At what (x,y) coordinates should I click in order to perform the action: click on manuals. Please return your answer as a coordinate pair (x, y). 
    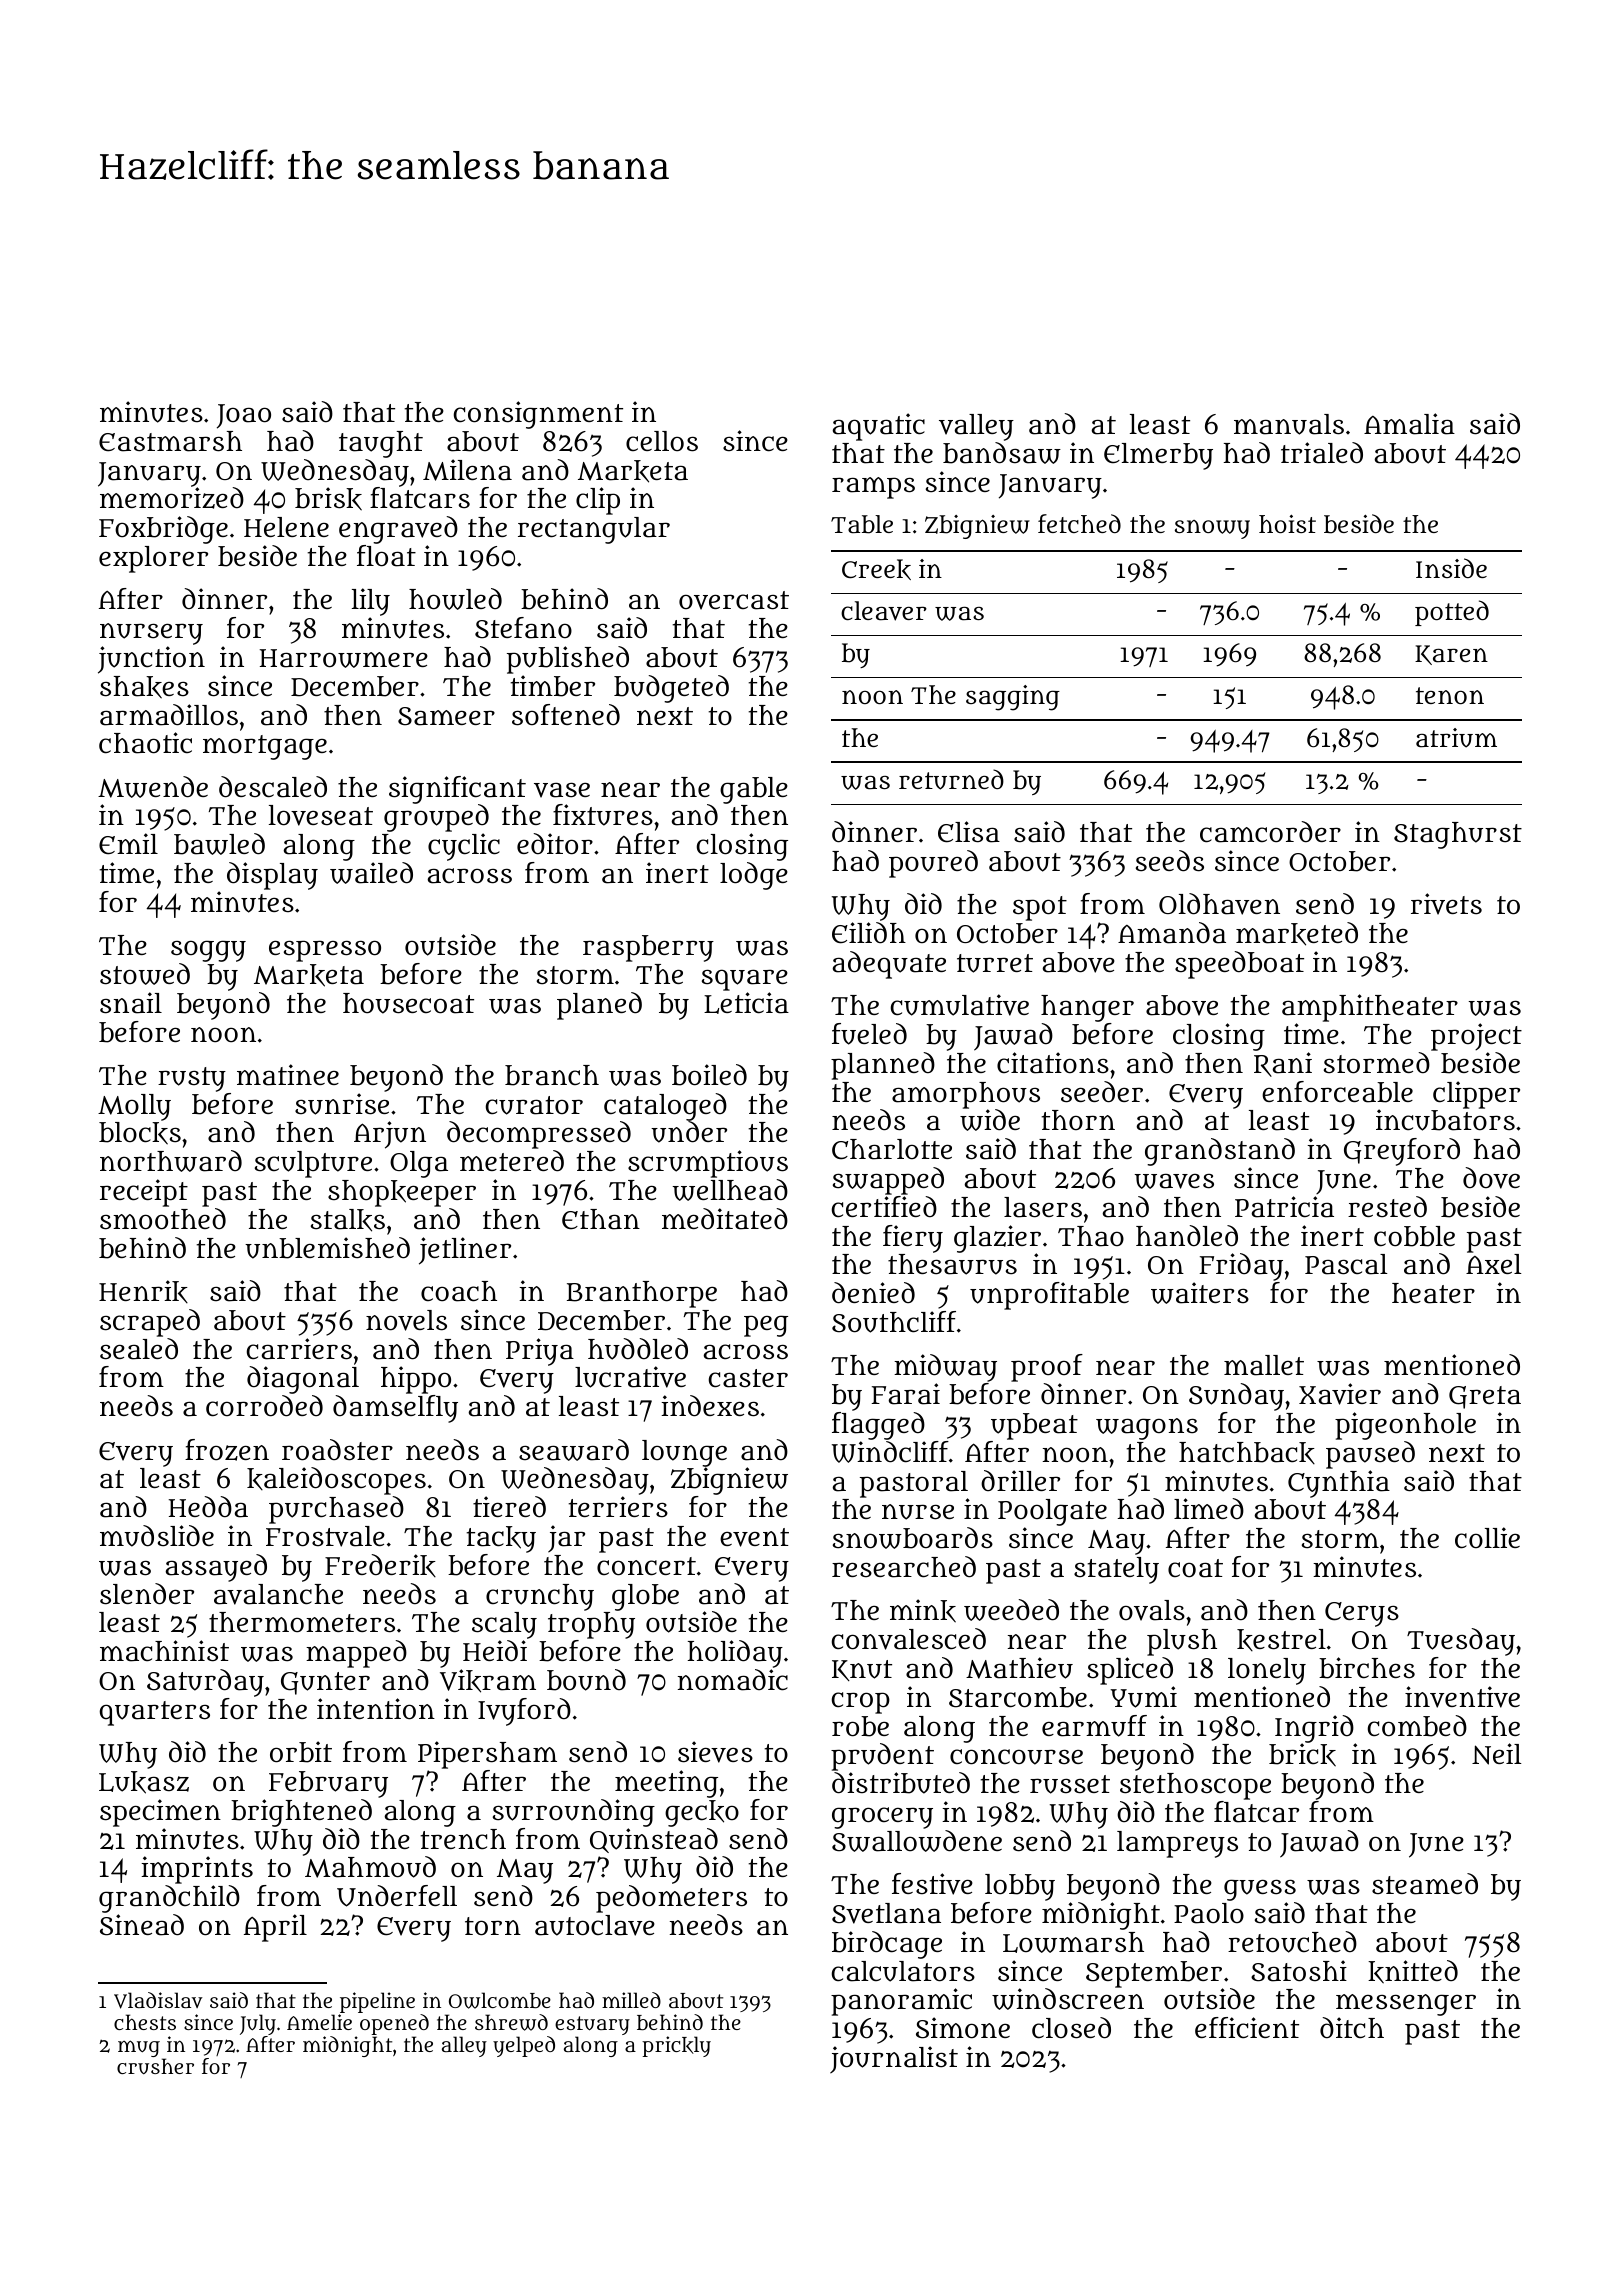
    Looking at the image, I should click on (1289, 424).
